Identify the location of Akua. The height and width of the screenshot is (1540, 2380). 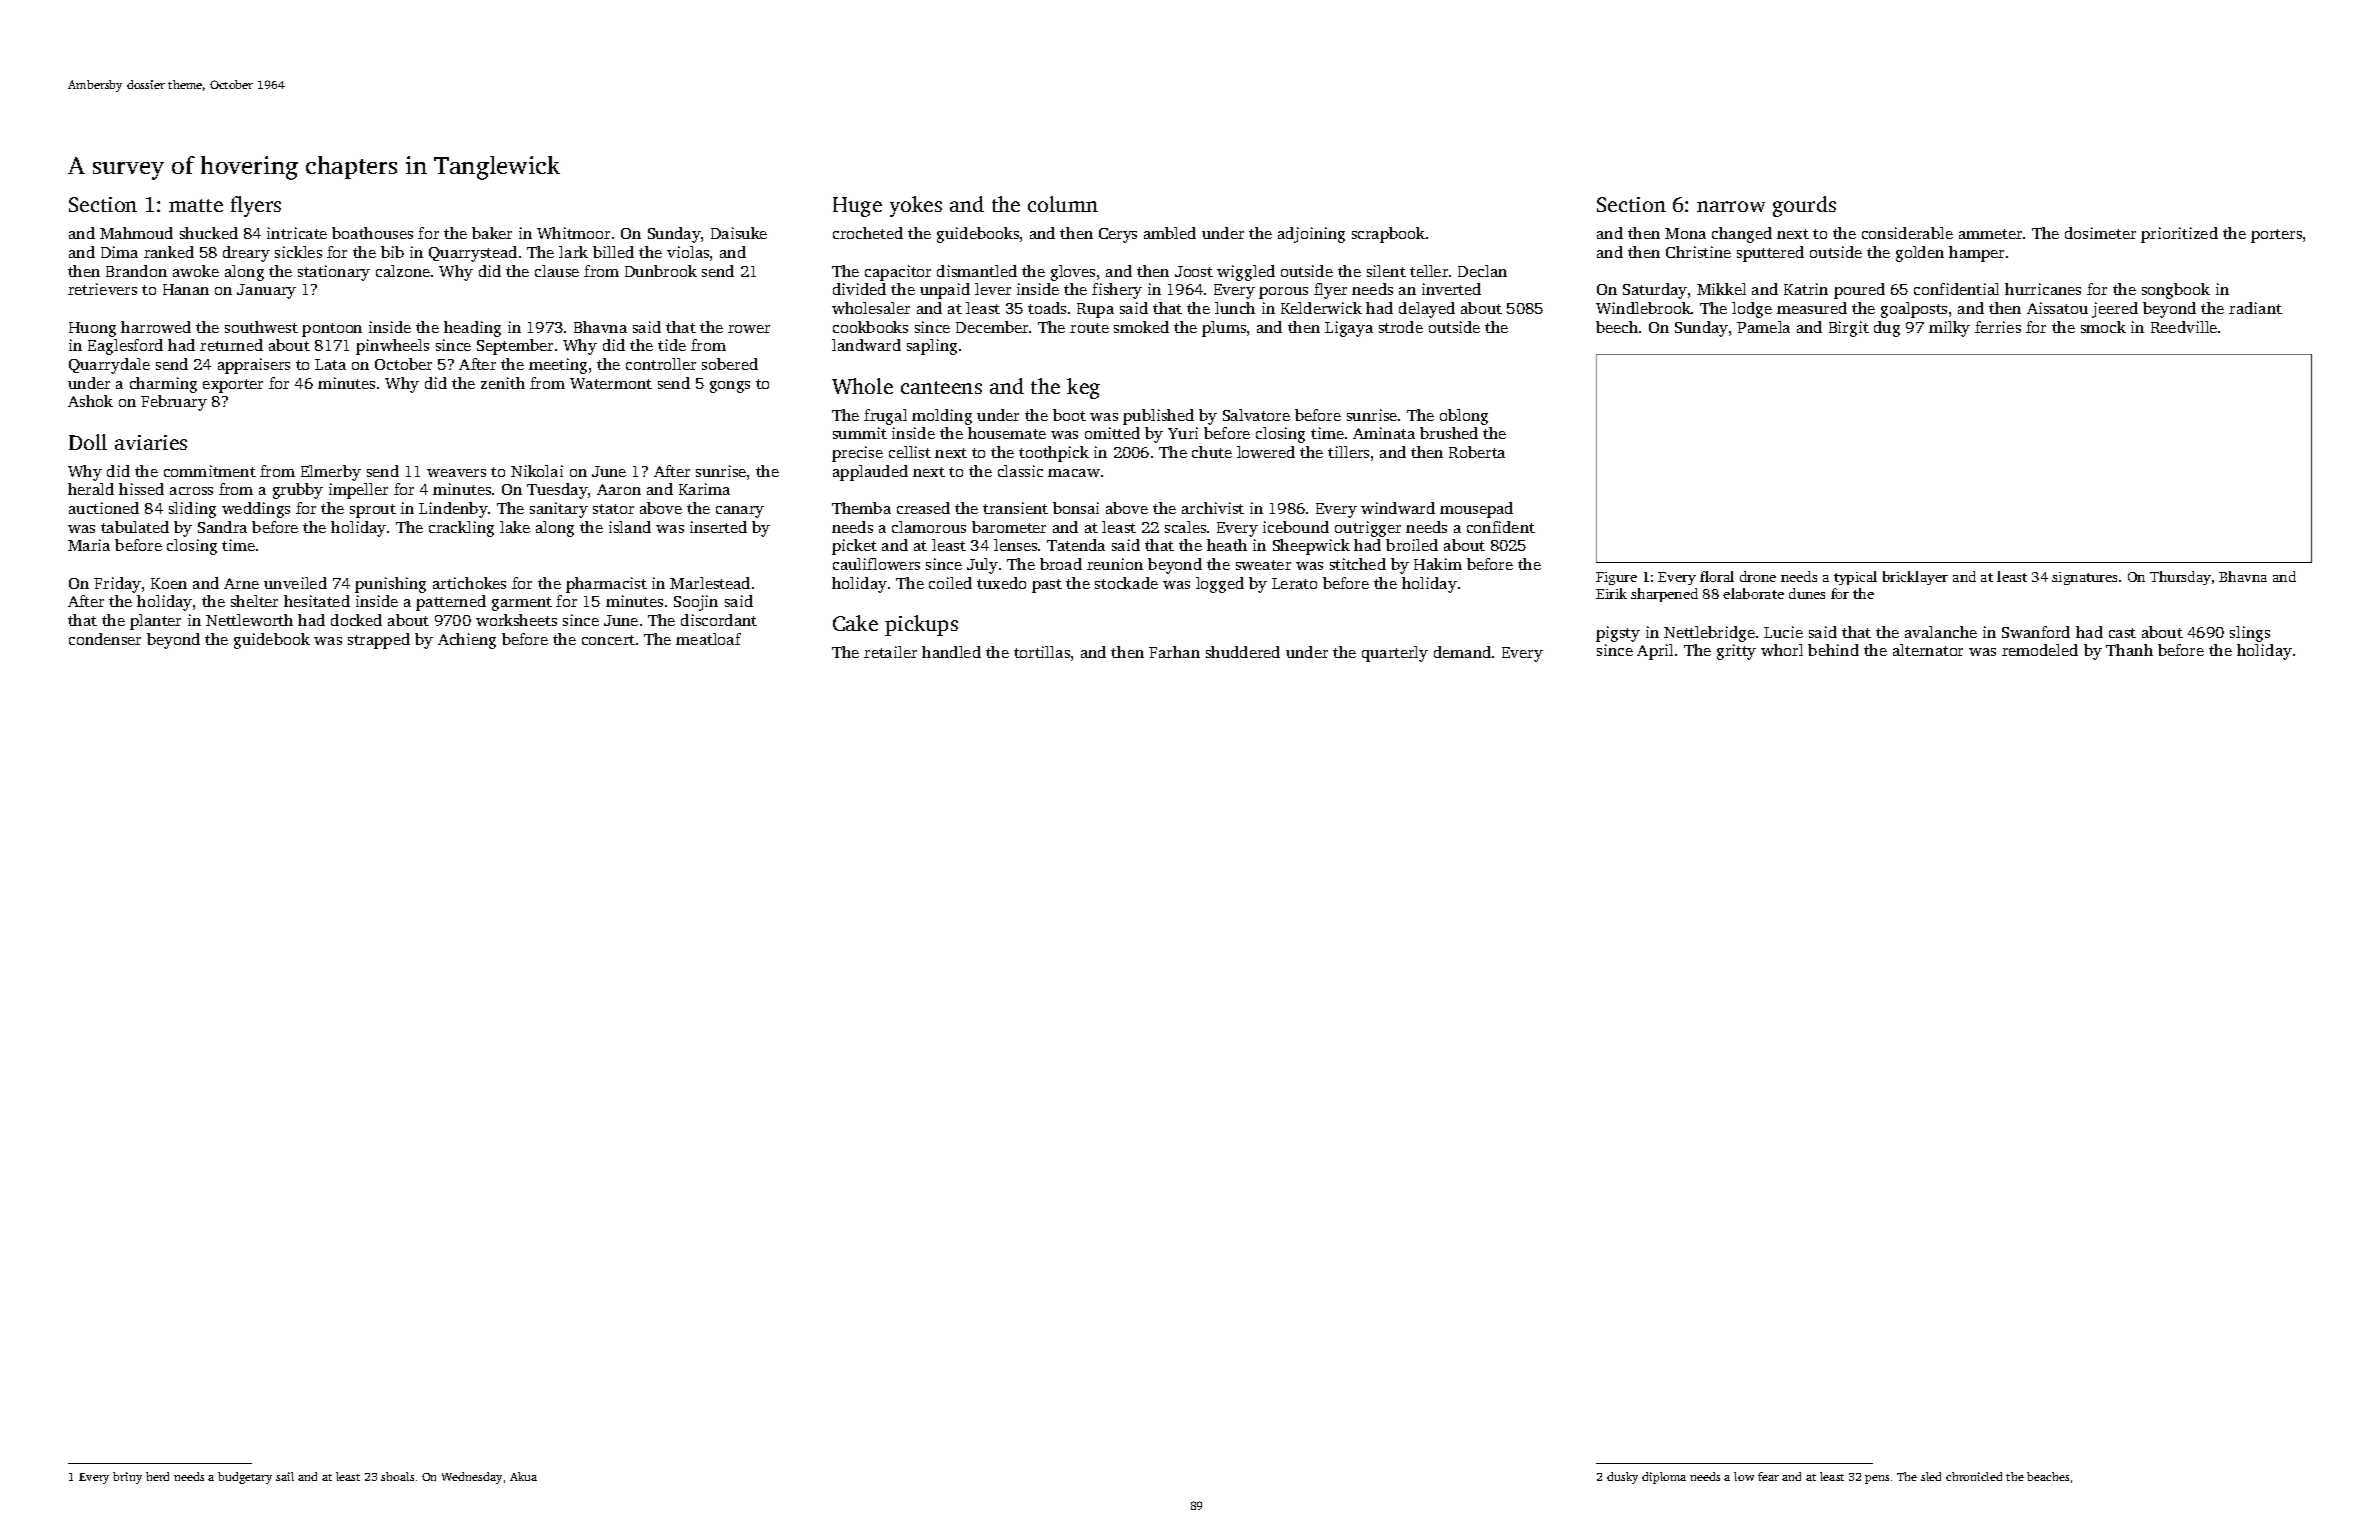
(523, 1476).
